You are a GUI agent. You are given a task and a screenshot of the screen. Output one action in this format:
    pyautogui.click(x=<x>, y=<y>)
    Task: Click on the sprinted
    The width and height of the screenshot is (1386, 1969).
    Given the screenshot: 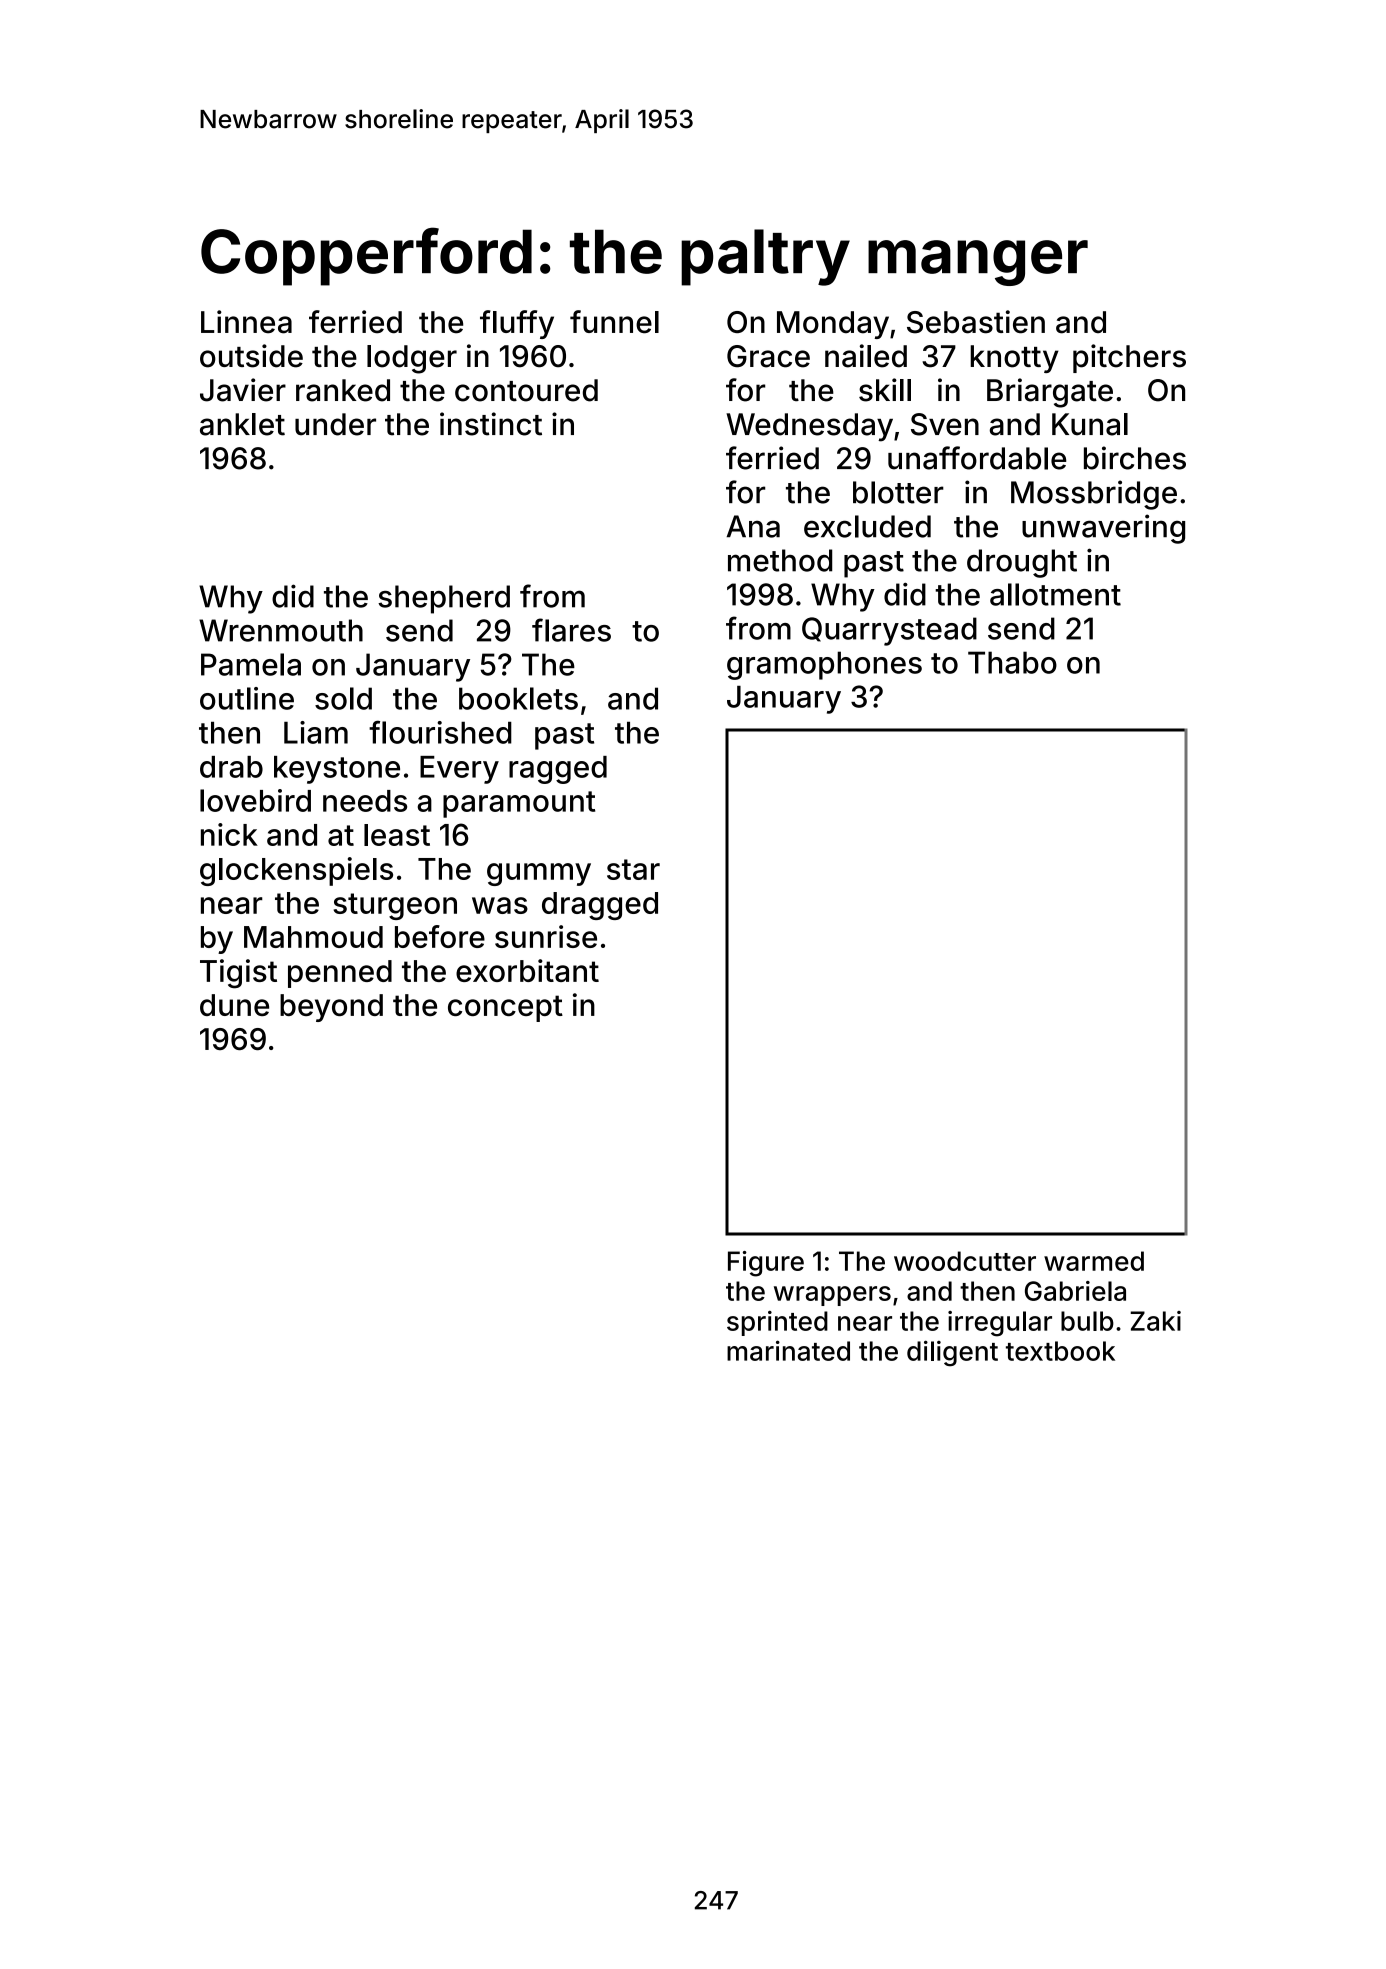 What is the action you would take?
    pyautogui.click(x=777, y=1323)
